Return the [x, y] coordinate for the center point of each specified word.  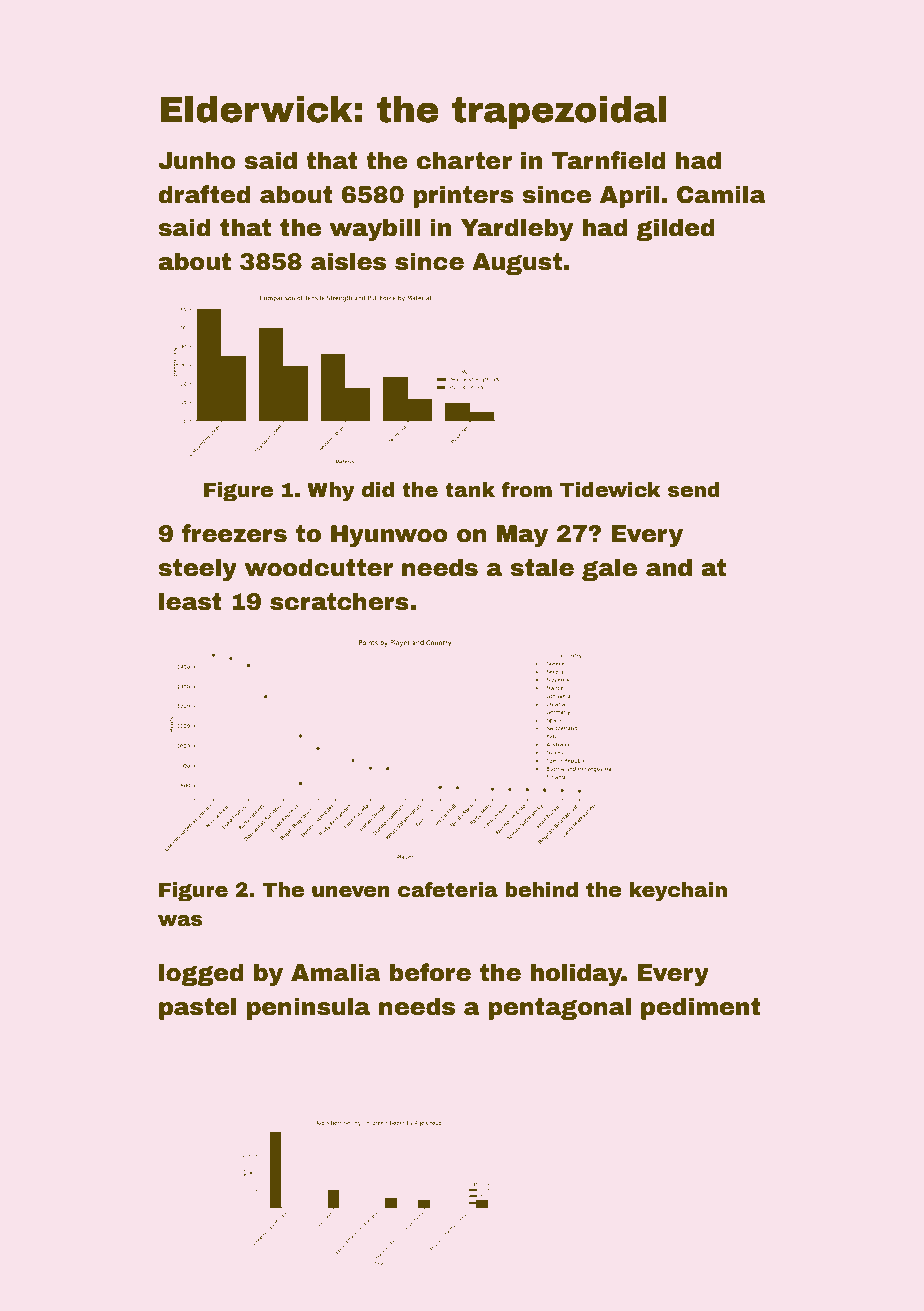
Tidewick [610, 490]
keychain [678, 892]
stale [542, 567]
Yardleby [517, 229]
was [180, 921]
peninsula [308, 1008]
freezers [234, 533]
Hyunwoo [389, 536]
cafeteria [448, 889]
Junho [197, 160]
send [694, 490]
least [190, 601]
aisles [348, 261]
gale [609, 569]
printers [463, 196]
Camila [721, 194]
